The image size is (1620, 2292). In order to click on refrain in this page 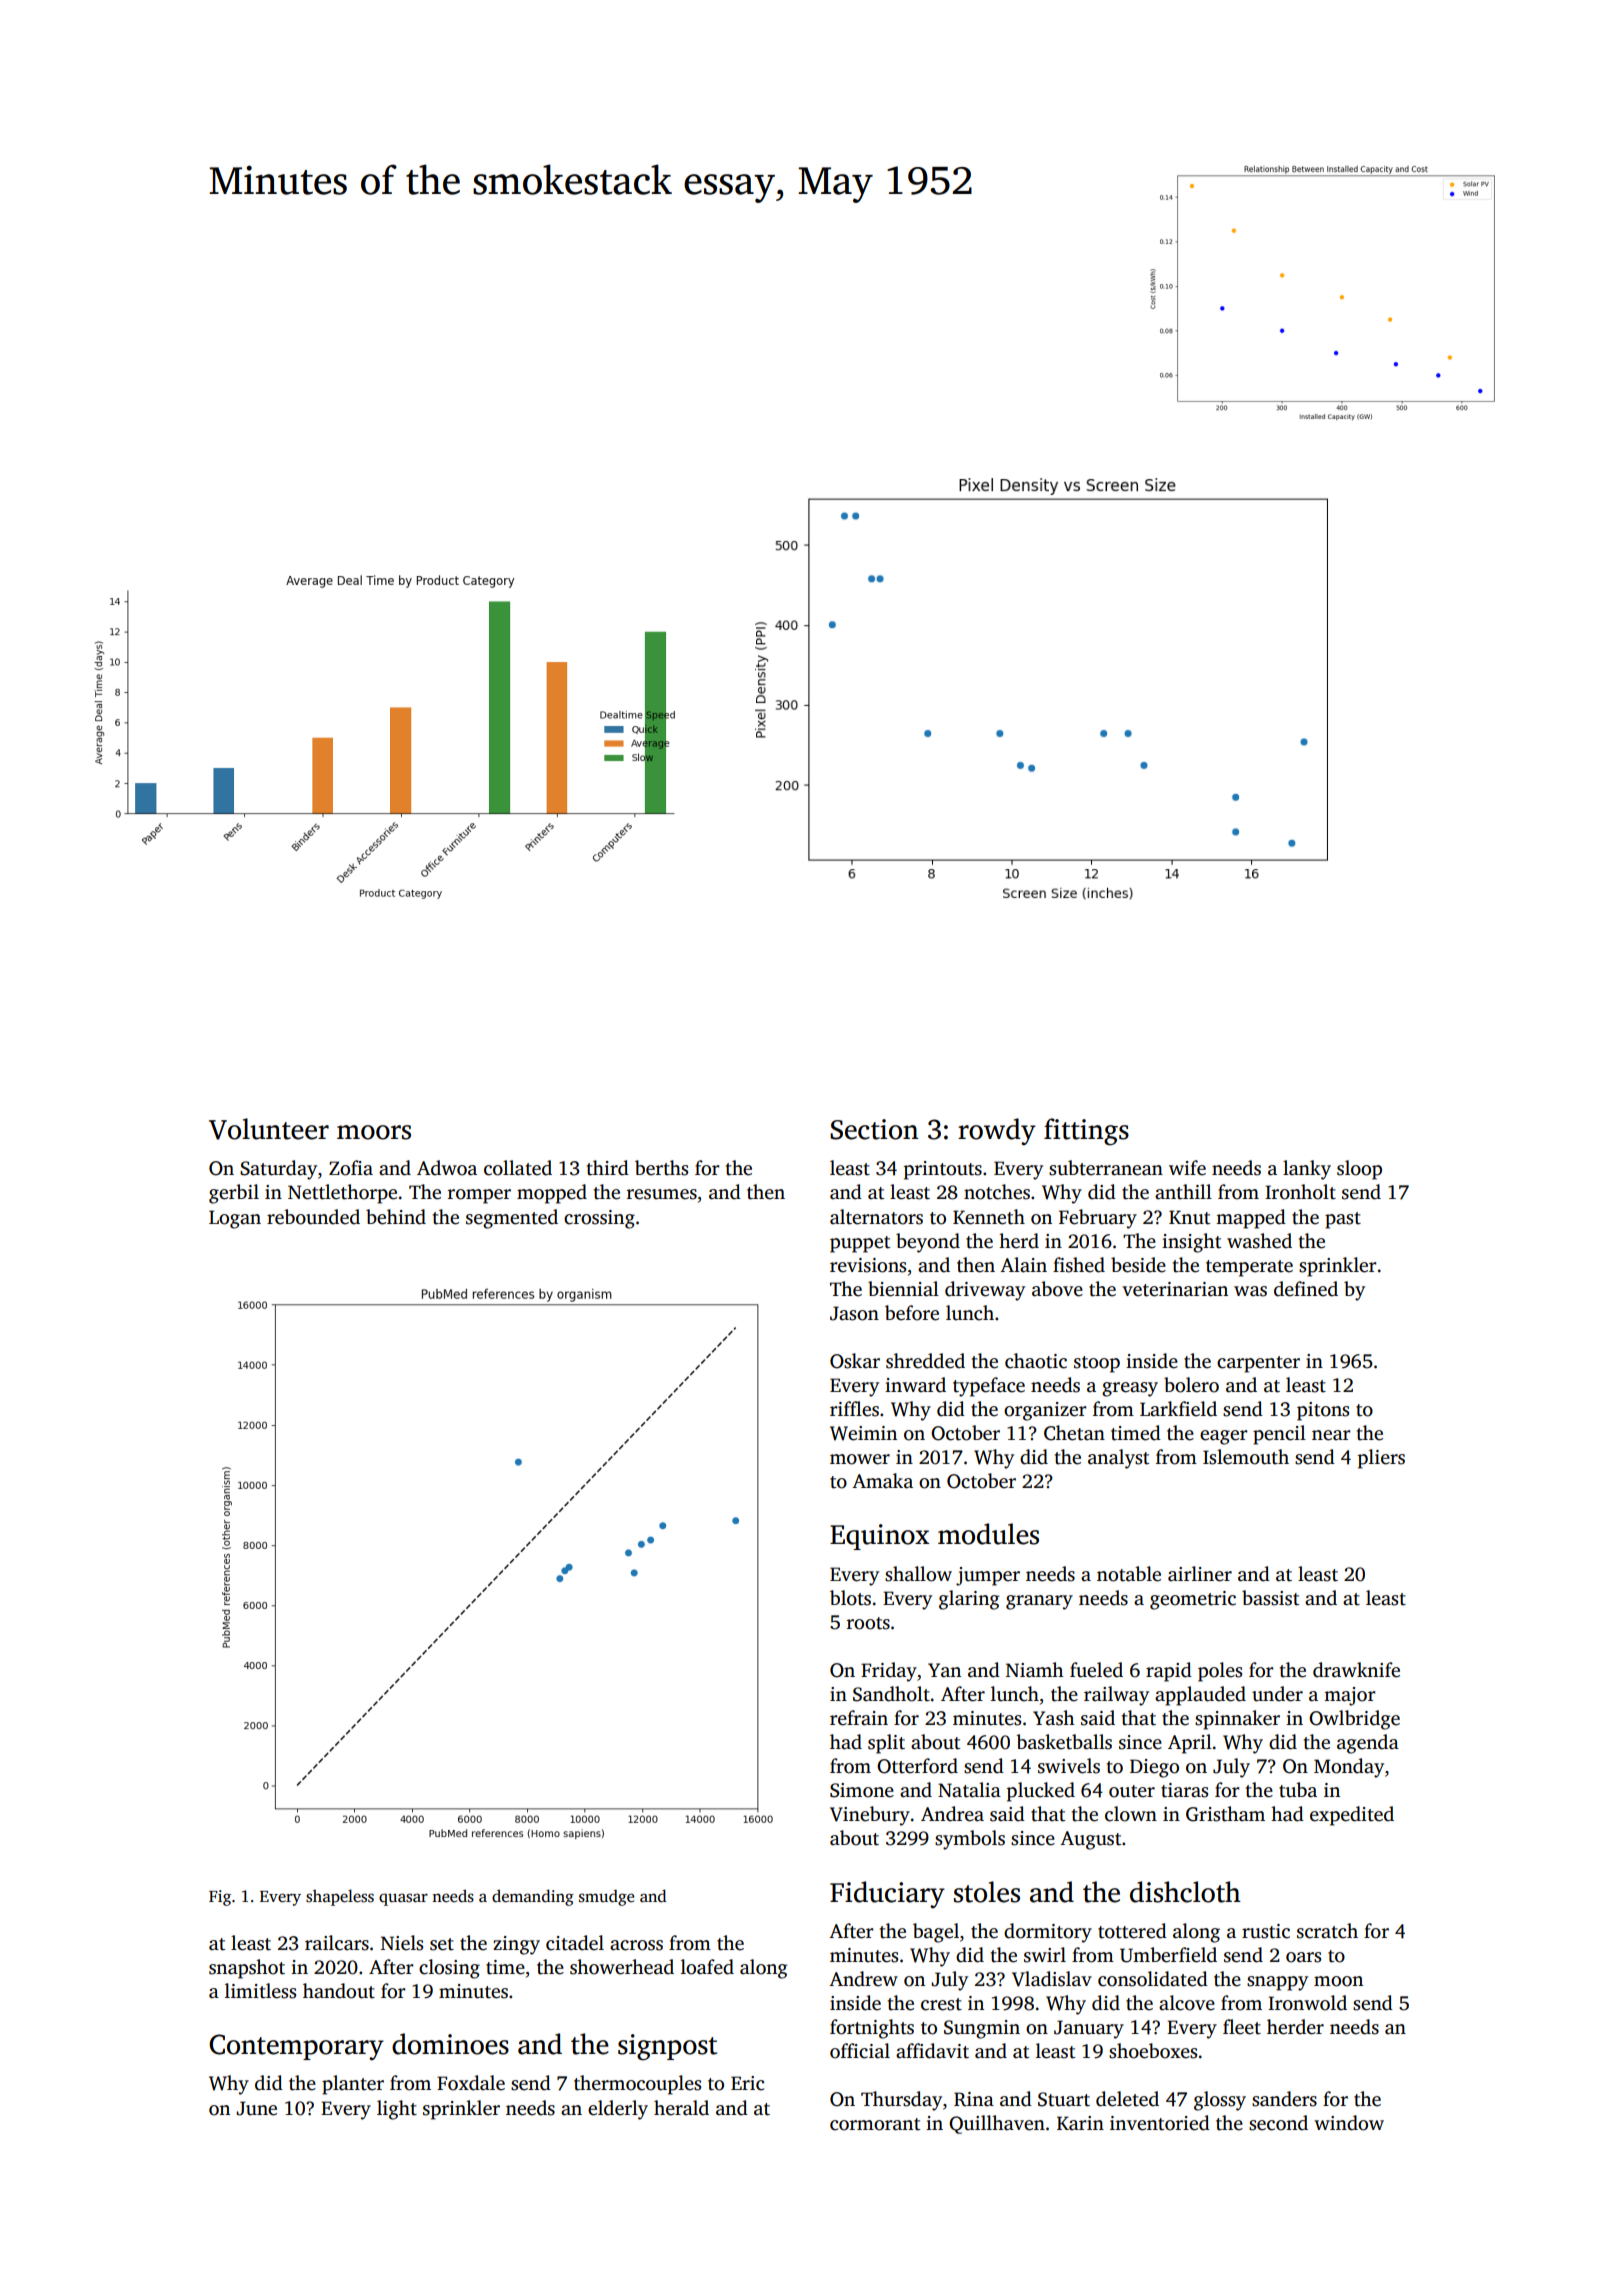, I will do `click(859, 1718)`.
